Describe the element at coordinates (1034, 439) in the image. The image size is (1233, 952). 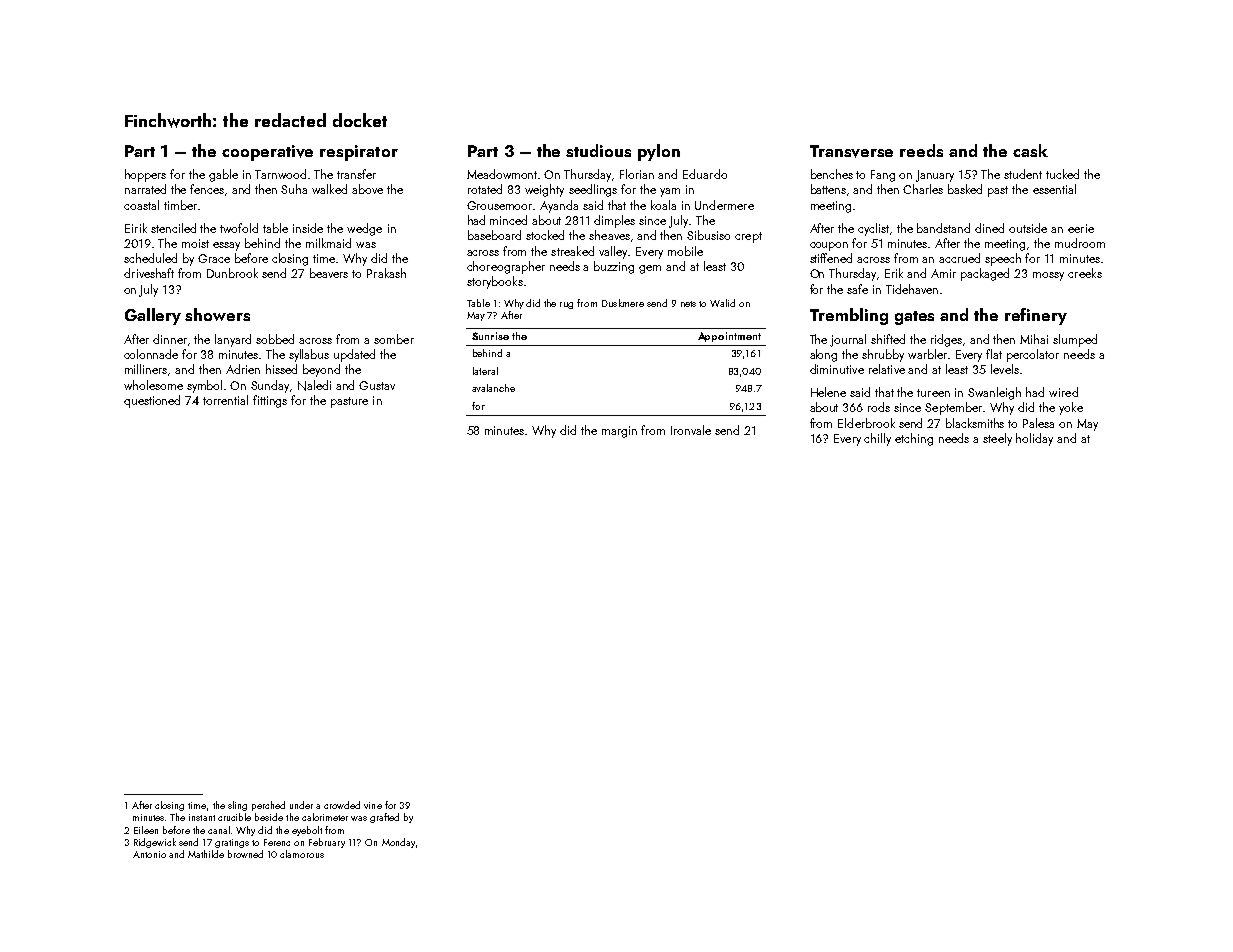
I see `holiday` at that location.
